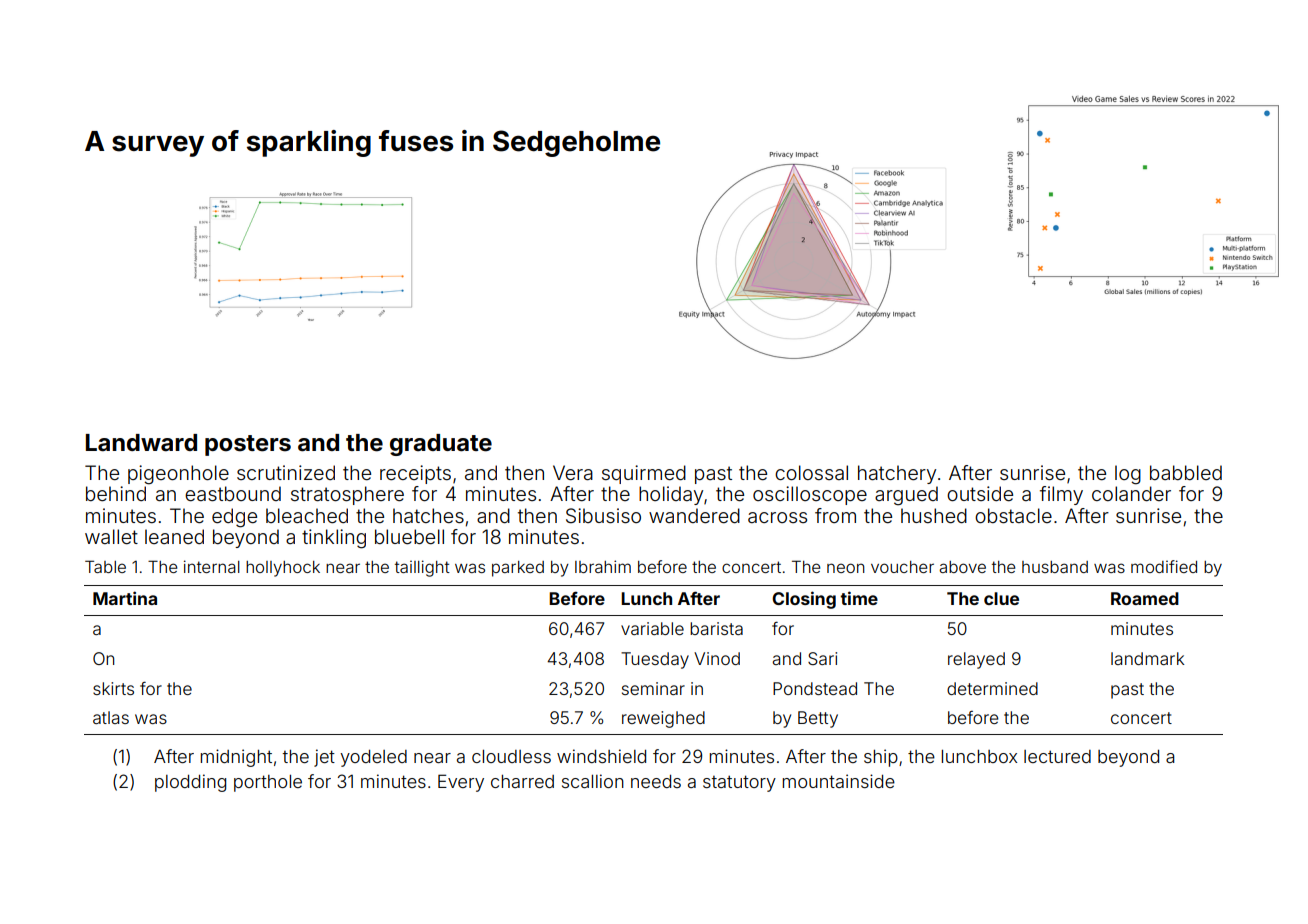  Describe the element at coordinates (897, 474) in the page. I see `hatchery` at that location.
